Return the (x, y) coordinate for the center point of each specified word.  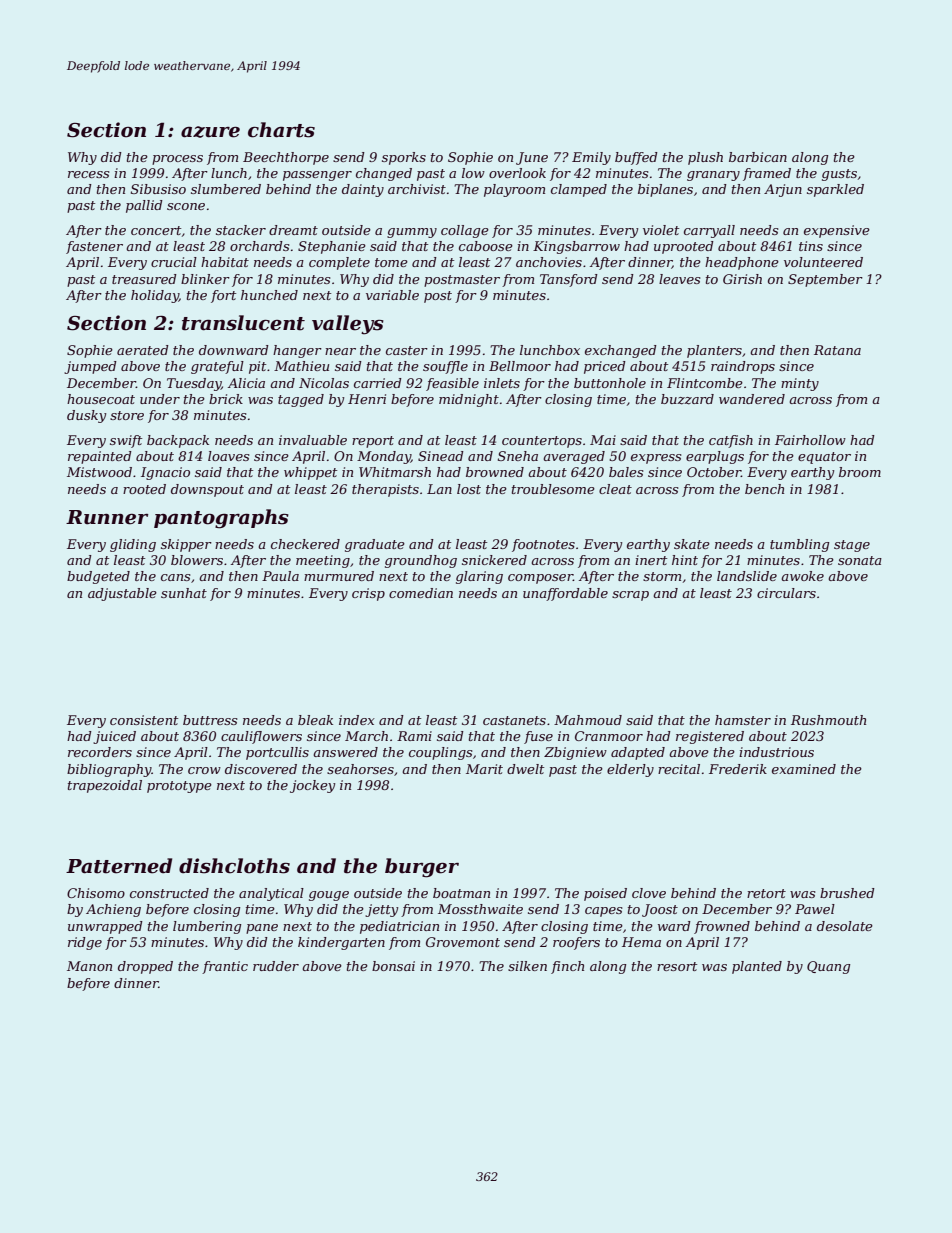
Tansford (569, 280)
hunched (269, 295)
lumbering (207, 927)
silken (527, 966)
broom (860, 472)
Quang (828, 967)
